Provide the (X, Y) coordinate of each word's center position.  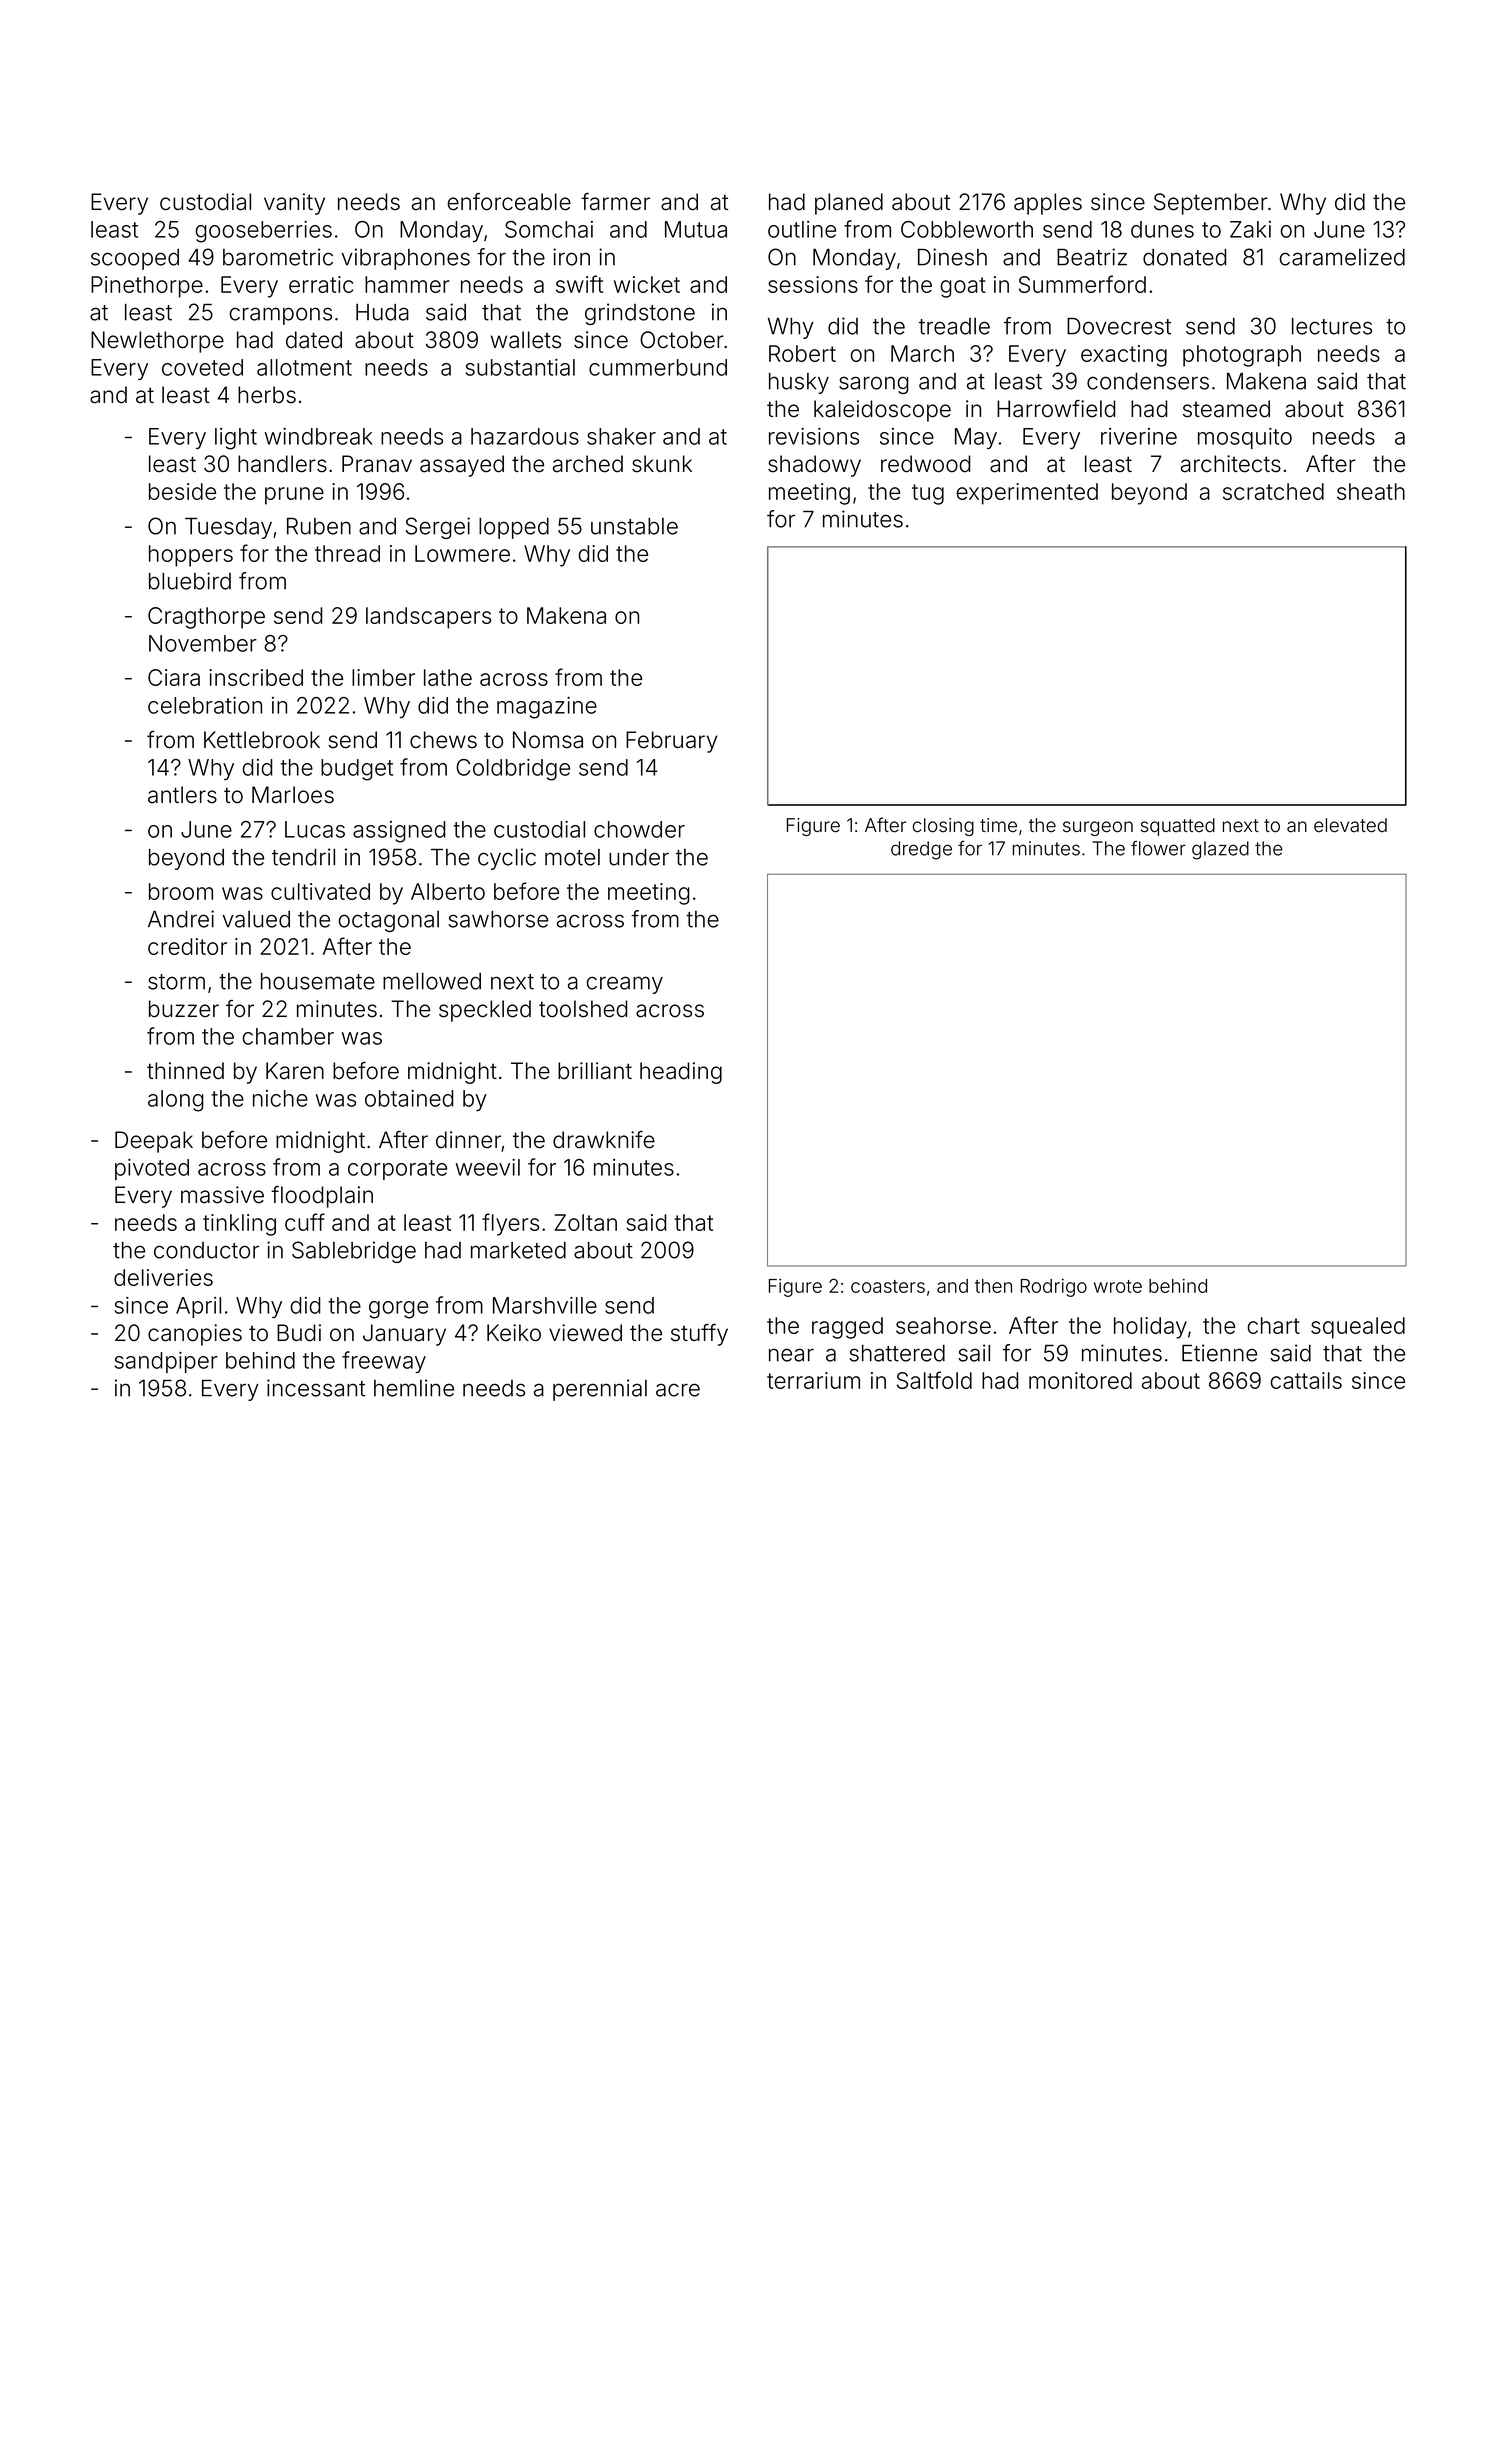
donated (1184, 257)
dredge (921, 850)
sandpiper (166, 1362)
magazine (547, 708)
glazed (1220, 850)
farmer (615, 202)
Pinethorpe (147, 287)
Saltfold (934, 1380)
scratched (1273, 491)
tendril (303, 857)
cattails (1306, 1380)
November (203, 643)
